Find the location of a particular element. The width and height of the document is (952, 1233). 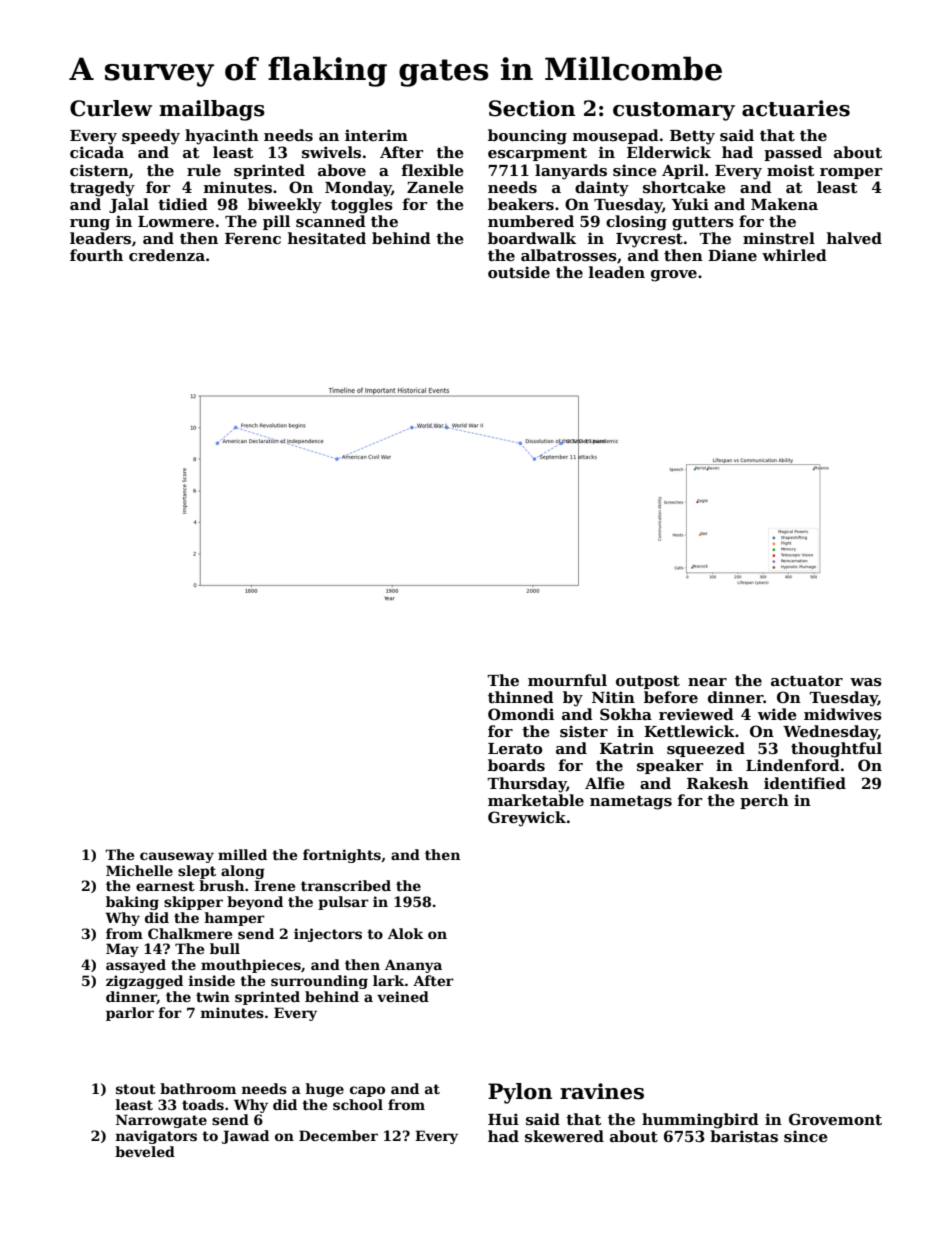

Hui is located at coordinates (503, 1119).
